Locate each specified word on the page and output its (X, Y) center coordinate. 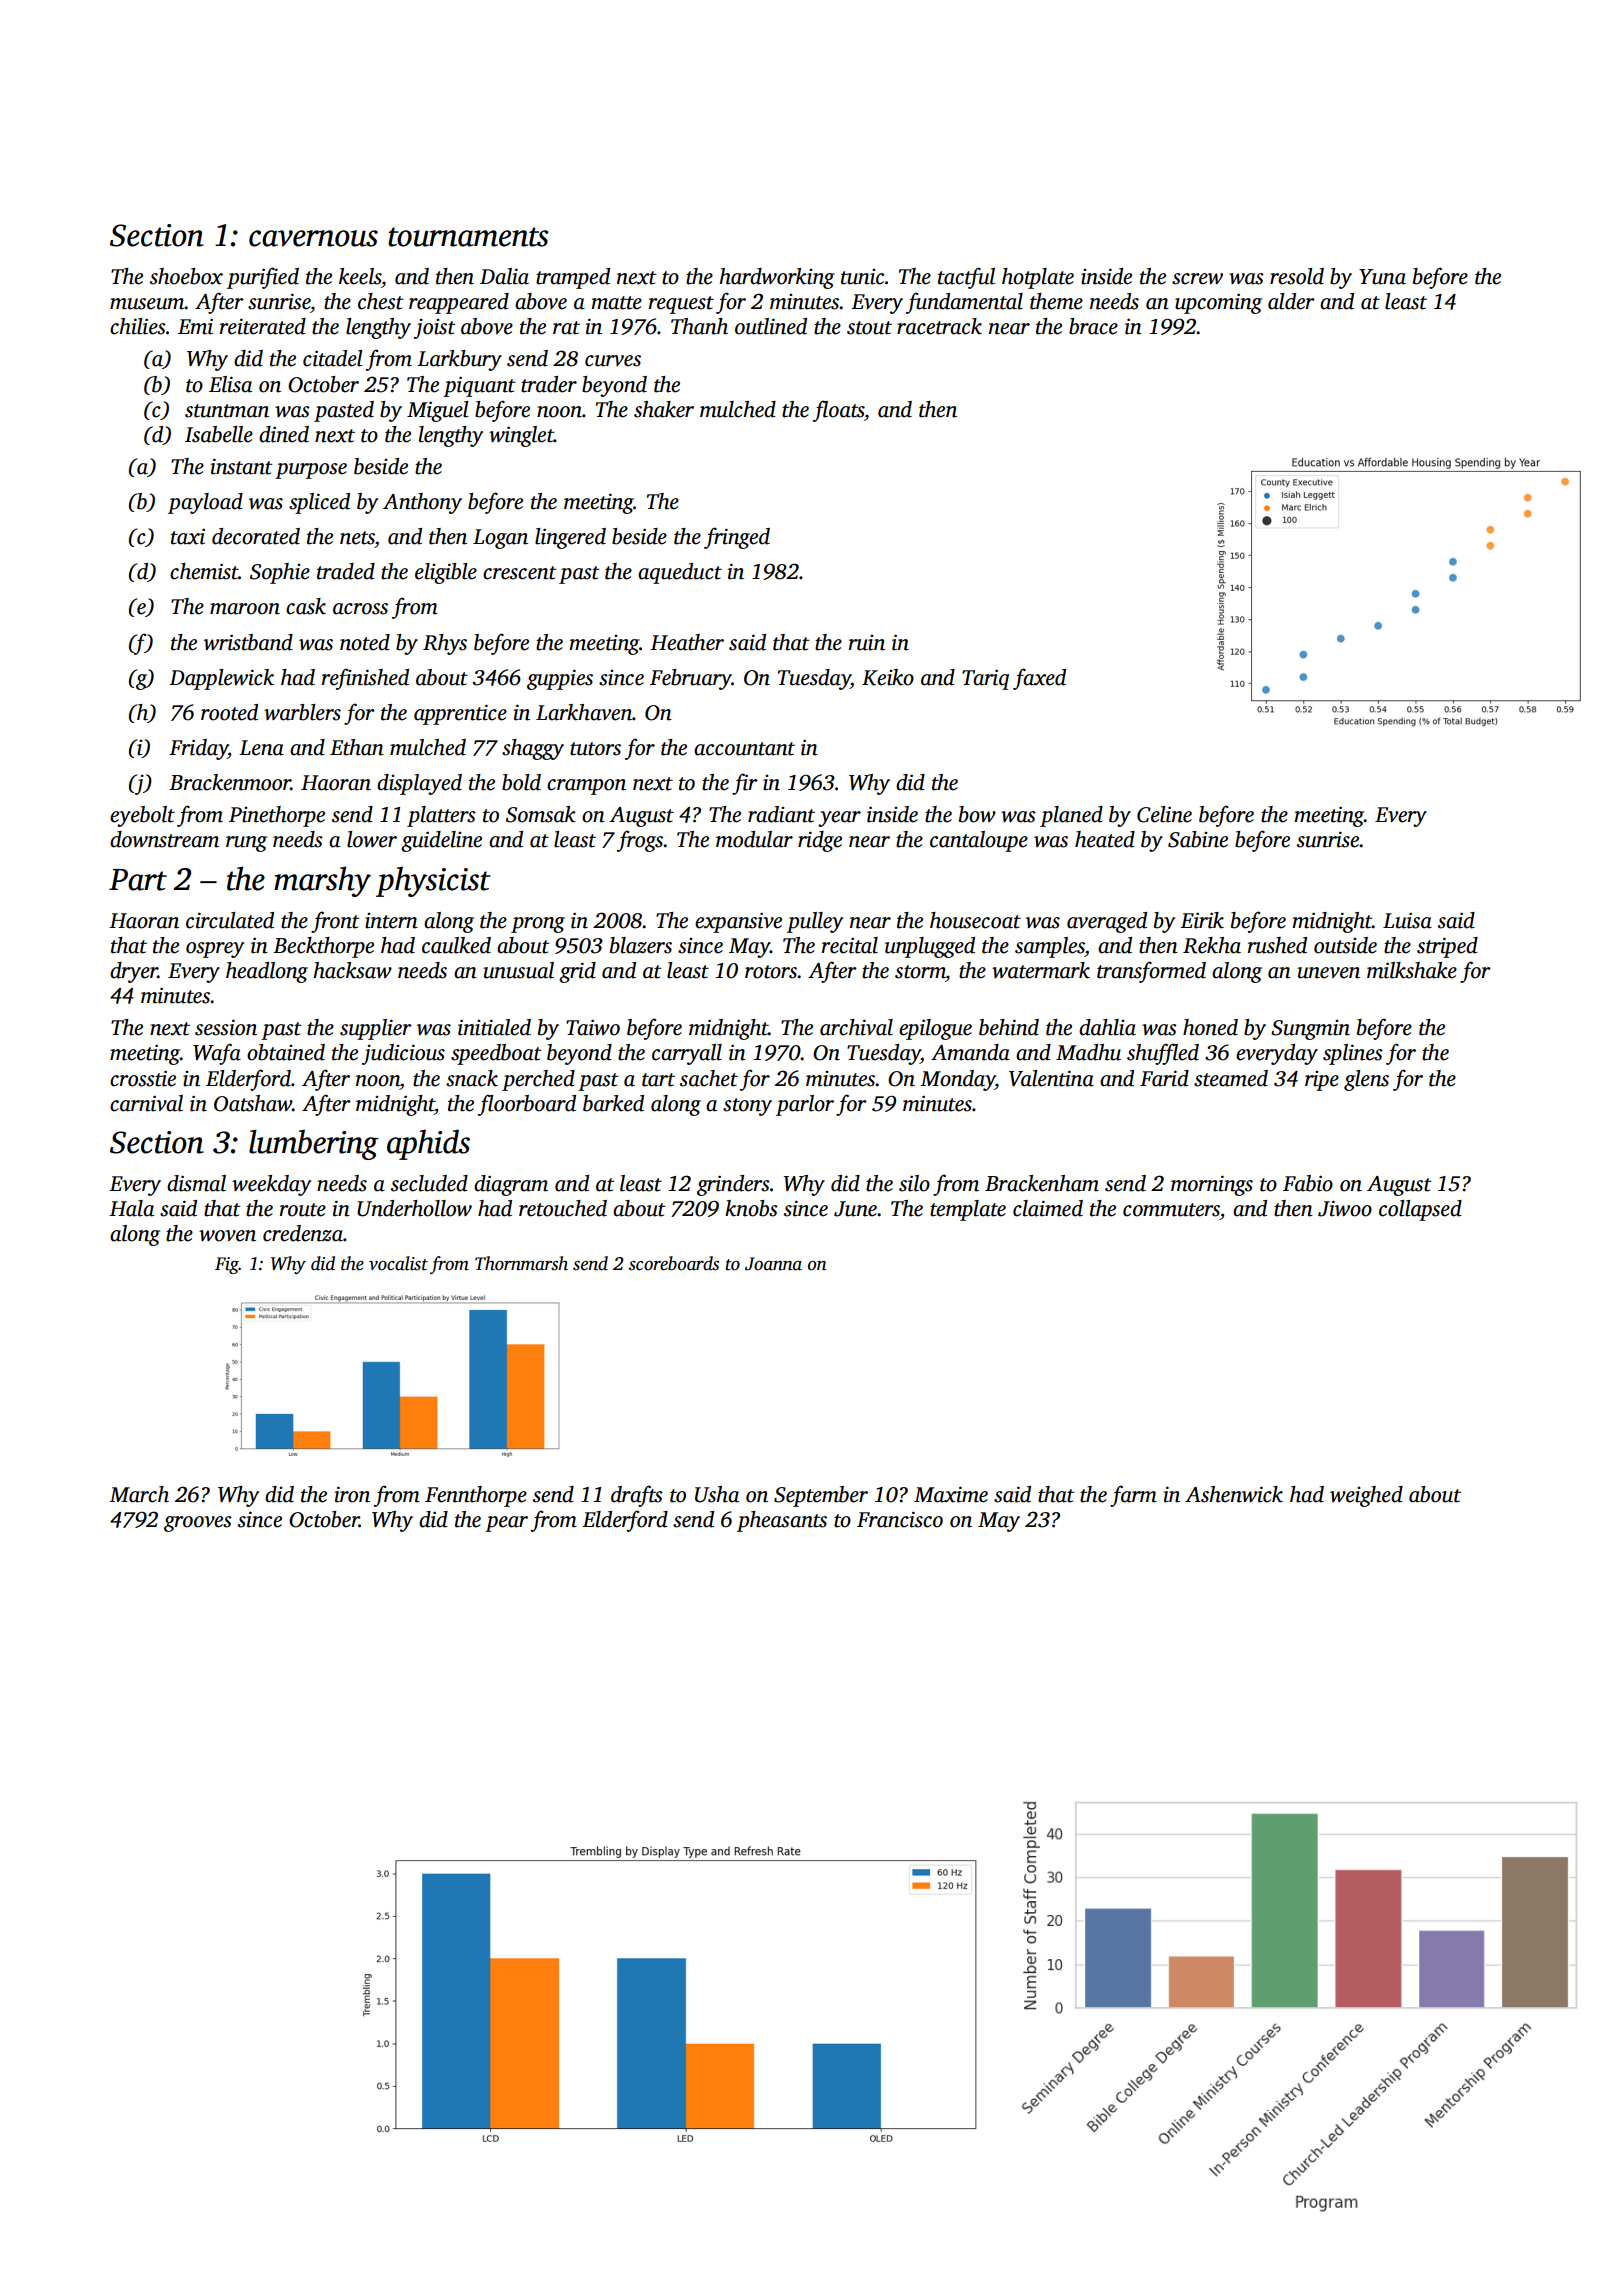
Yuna (1382, 277)
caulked (456, 945)
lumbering (314, 1144)
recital (850, 945)
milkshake (1412, 970)
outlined (771, 326)
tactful (966, 278)
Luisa (1407, 920)
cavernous (313, 238)
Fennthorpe (476, 1496)
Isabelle (219, 434)
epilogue (935, 1029)
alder (1291, 301)
